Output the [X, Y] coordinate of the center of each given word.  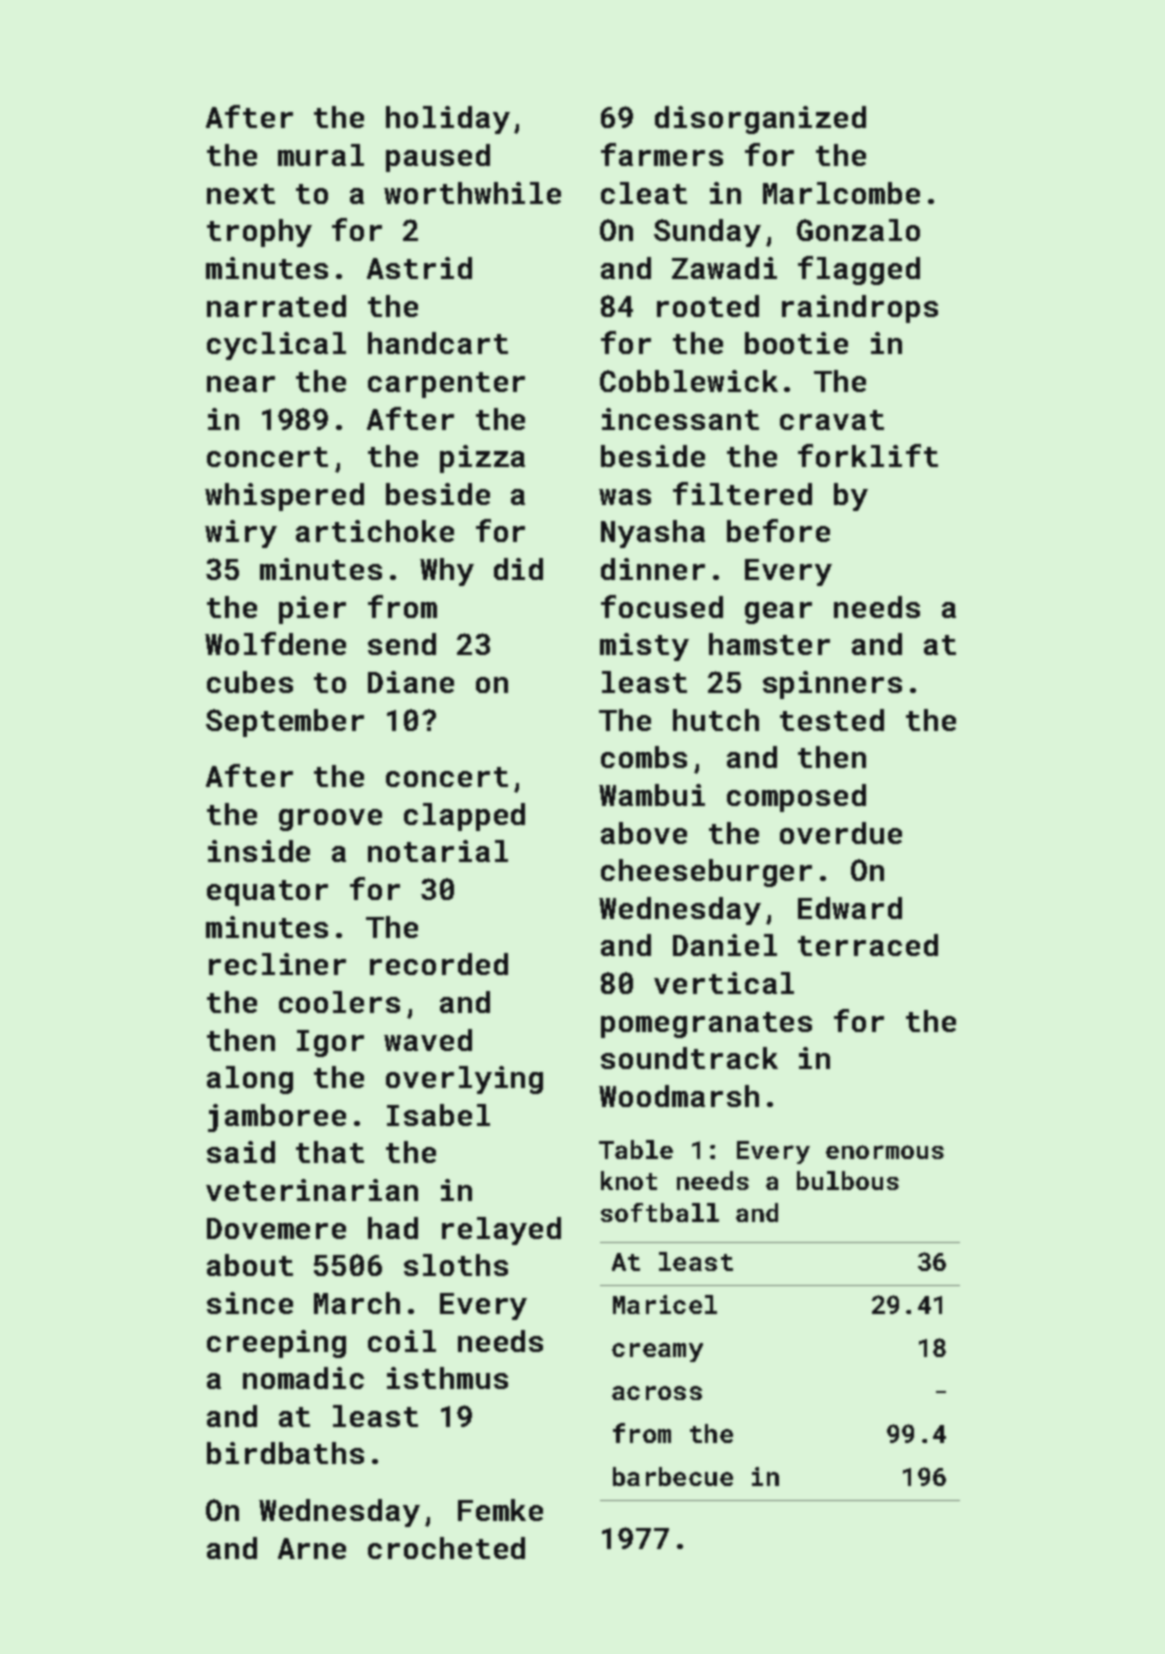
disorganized [760, 120]
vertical [724, 983]
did [518, 569]
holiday [448, 120]
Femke [500, 1510]
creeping [276, 1344]
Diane [411, 682]
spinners [832, 685]
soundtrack [689, 1058]
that [330, 1152]
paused [438, 158]
